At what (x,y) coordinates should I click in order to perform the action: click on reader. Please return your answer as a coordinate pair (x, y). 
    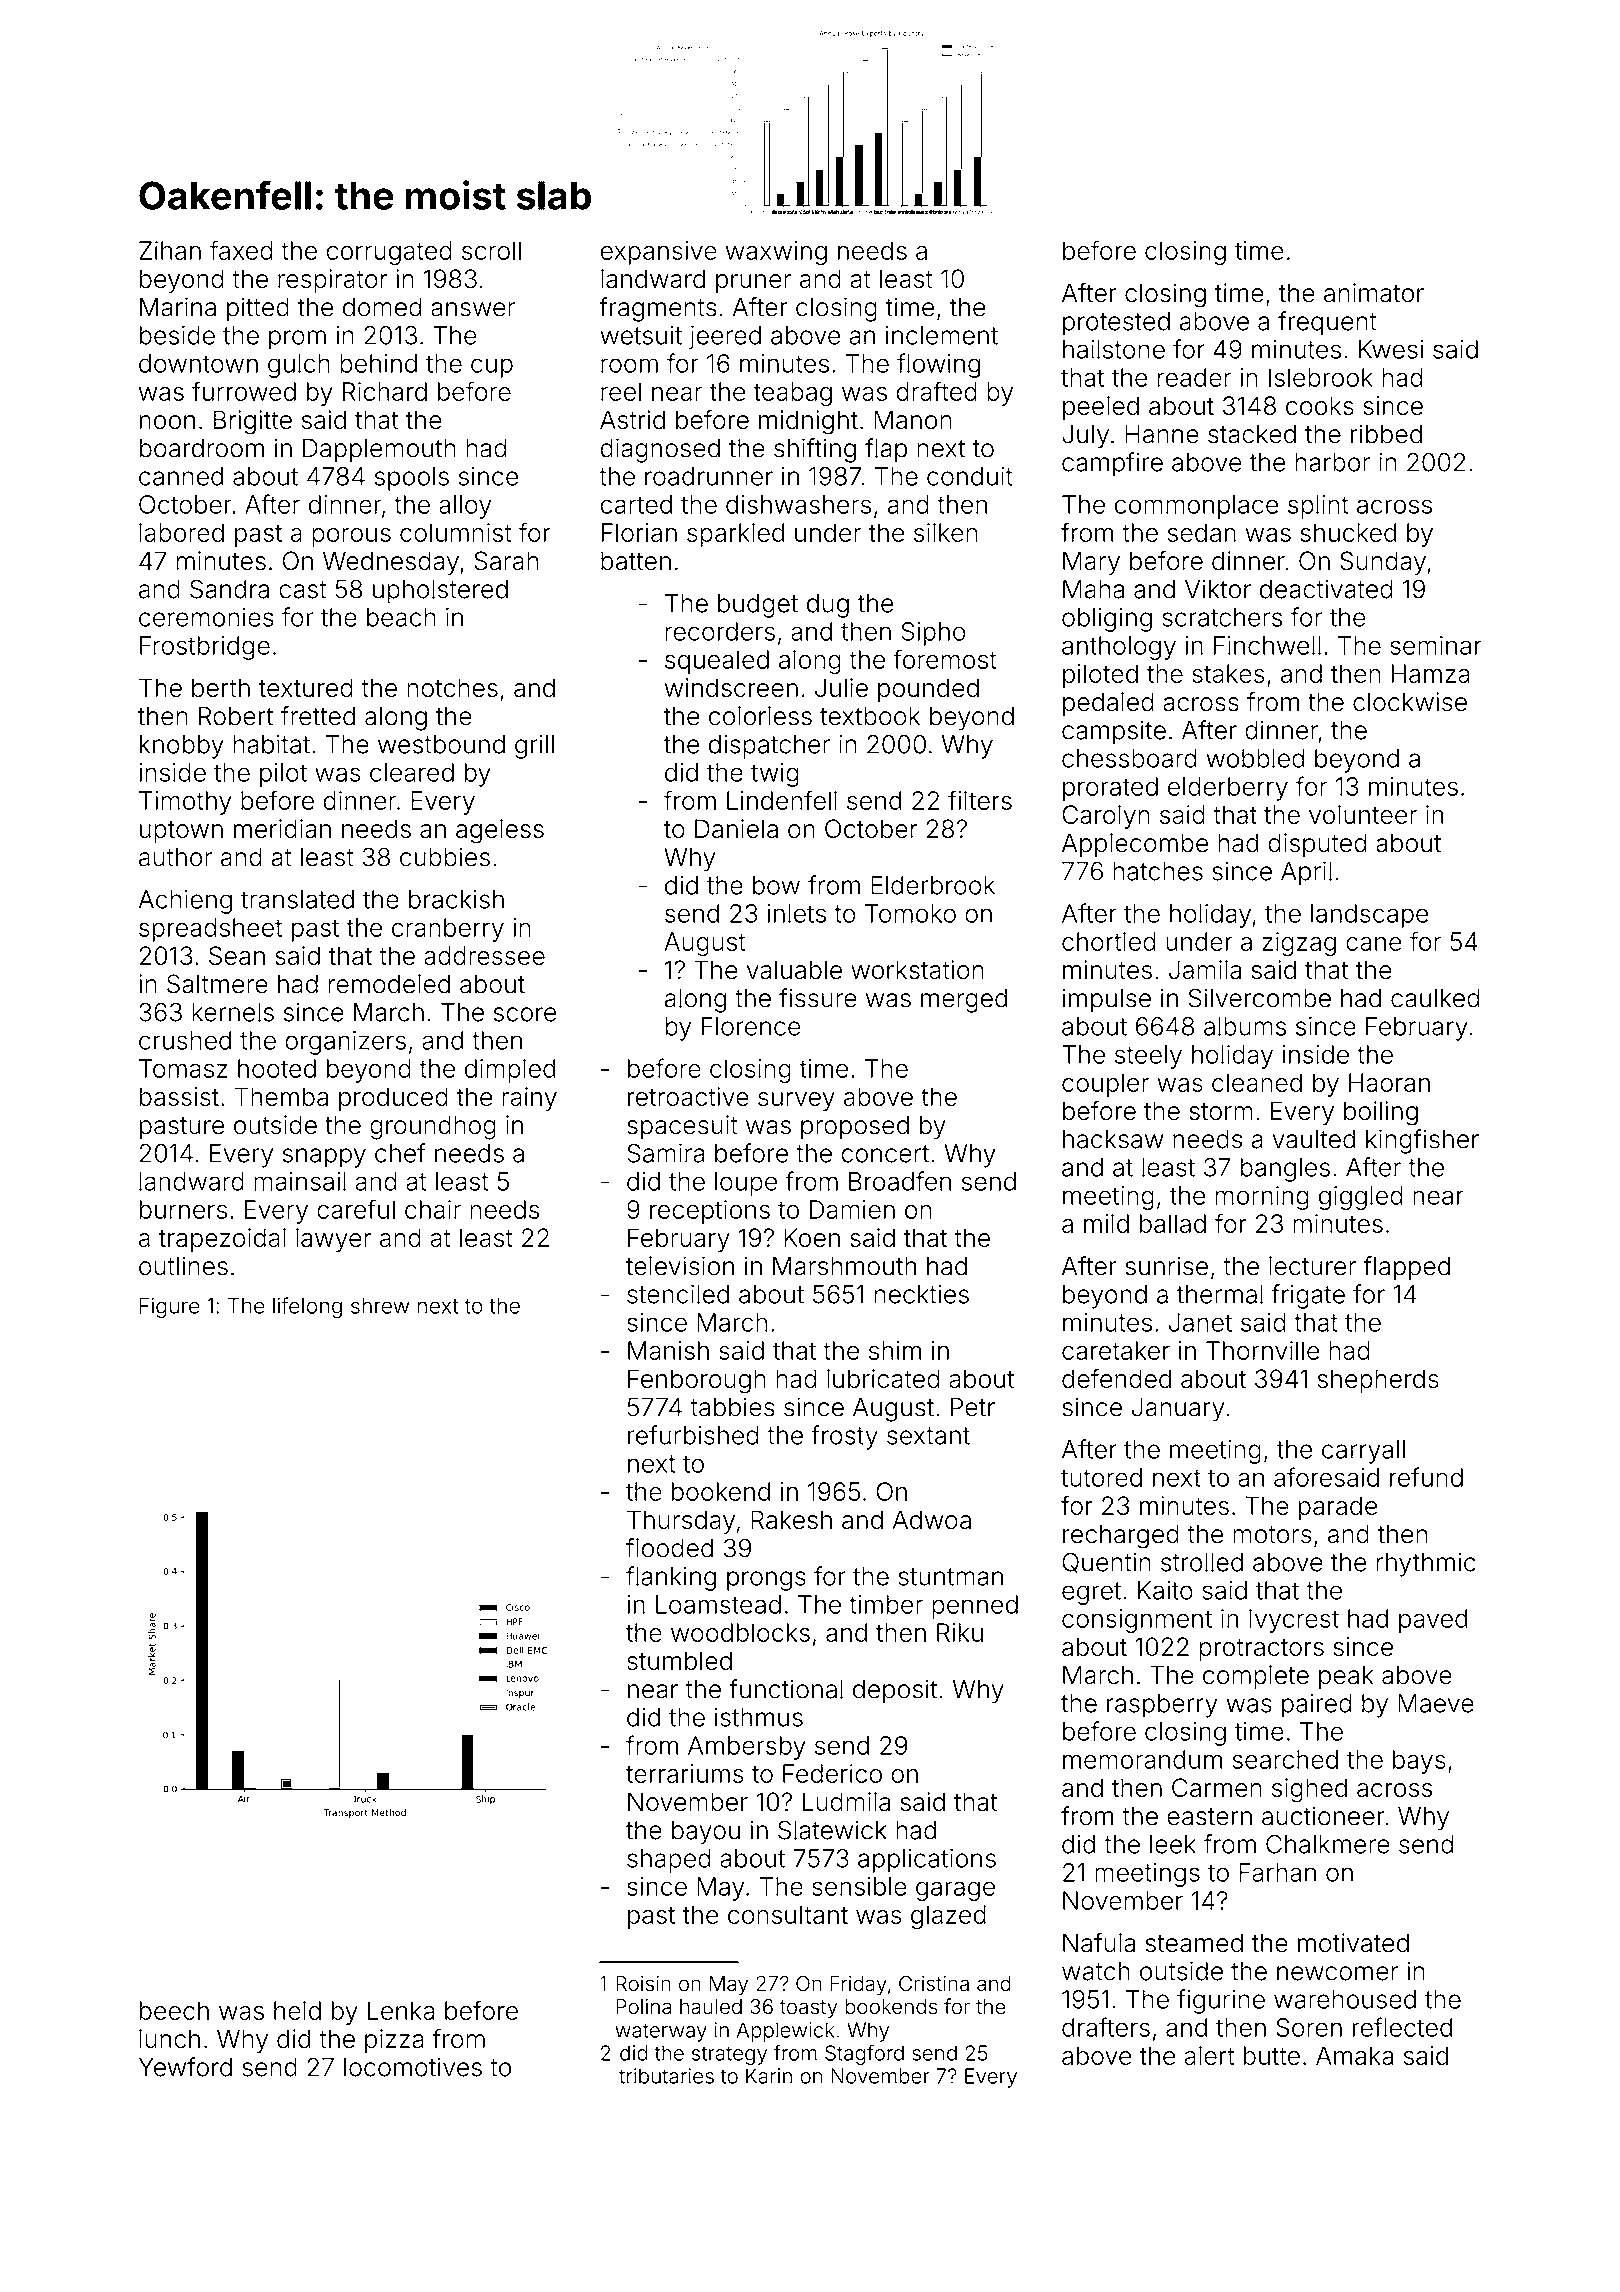
    Looking at the image, I should click on (1194, 377).
